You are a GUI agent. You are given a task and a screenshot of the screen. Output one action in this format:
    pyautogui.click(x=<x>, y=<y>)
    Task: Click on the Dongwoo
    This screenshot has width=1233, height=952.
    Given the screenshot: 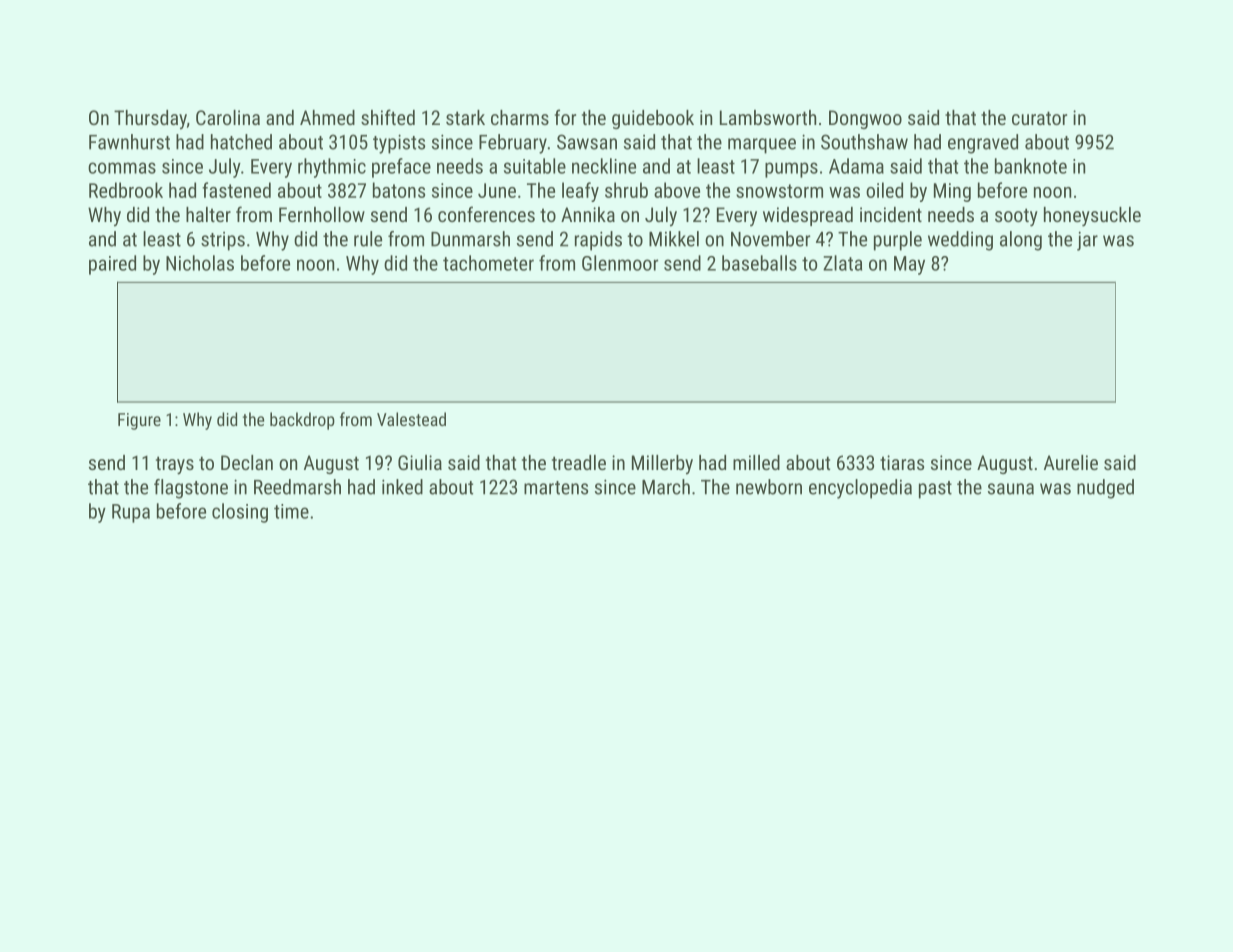 What is the action you would take?
    pyautogui.click(x=865, y=119)
